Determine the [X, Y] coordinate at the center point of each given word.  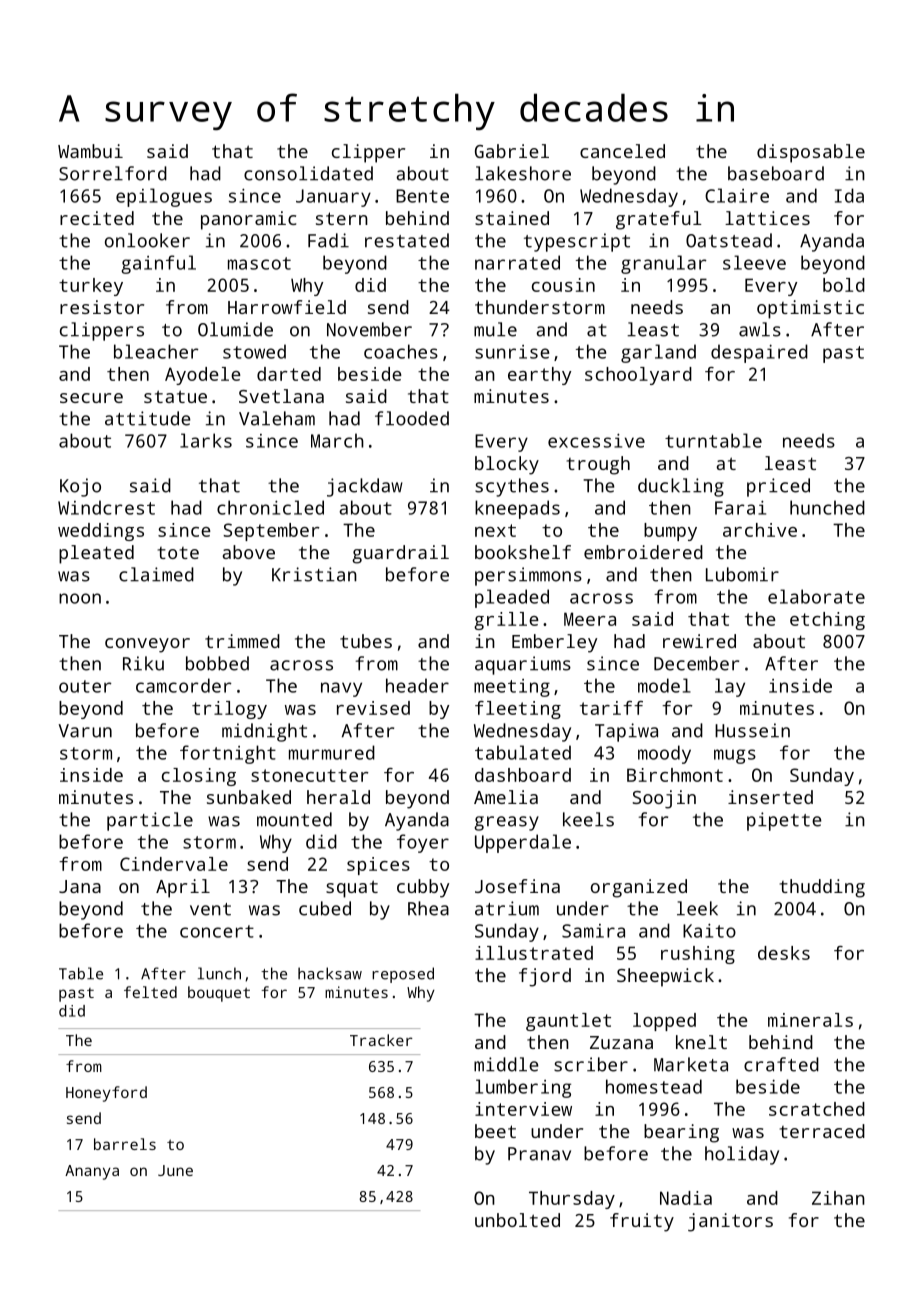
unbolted [517, 1220]
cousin [563, 285]
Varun [85, 731]
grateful [659, 220]
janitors [730, 1222]
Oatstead [729, 240]
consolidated [308, 173]
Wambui [90, 151]
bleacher [156, 351]
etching [827, 621]
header [417, 685]
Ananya [92, 1172]
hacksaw [330, 973]
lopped [664, 1022]
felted [150, 992]
